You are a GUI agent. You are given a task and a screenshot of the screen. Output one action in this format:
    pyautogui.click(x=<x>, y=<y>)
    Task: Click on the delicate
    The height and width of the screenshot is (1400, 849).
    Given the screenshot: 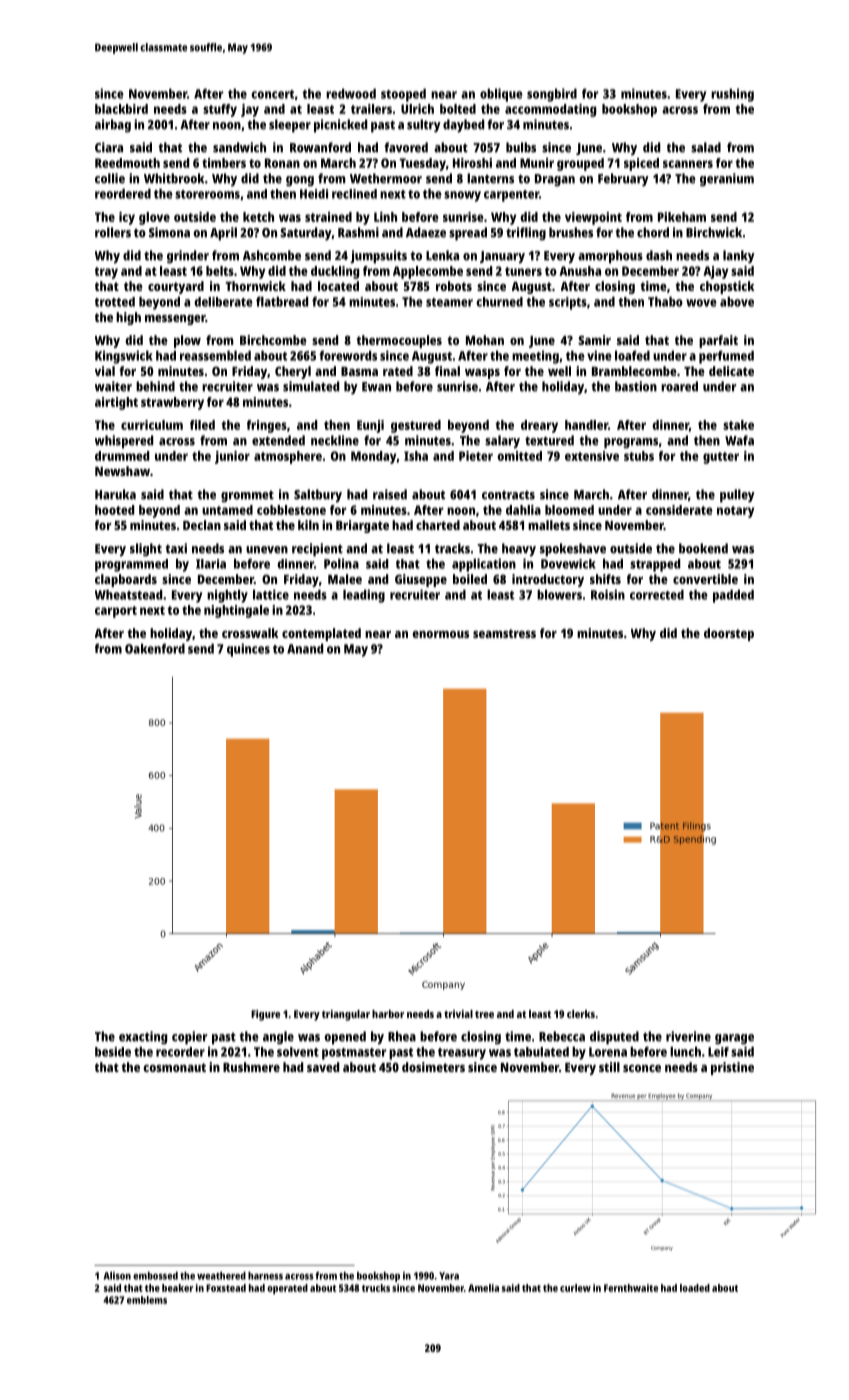 What is the action you would take?
    pyautogui.click(x=731, y=371)
